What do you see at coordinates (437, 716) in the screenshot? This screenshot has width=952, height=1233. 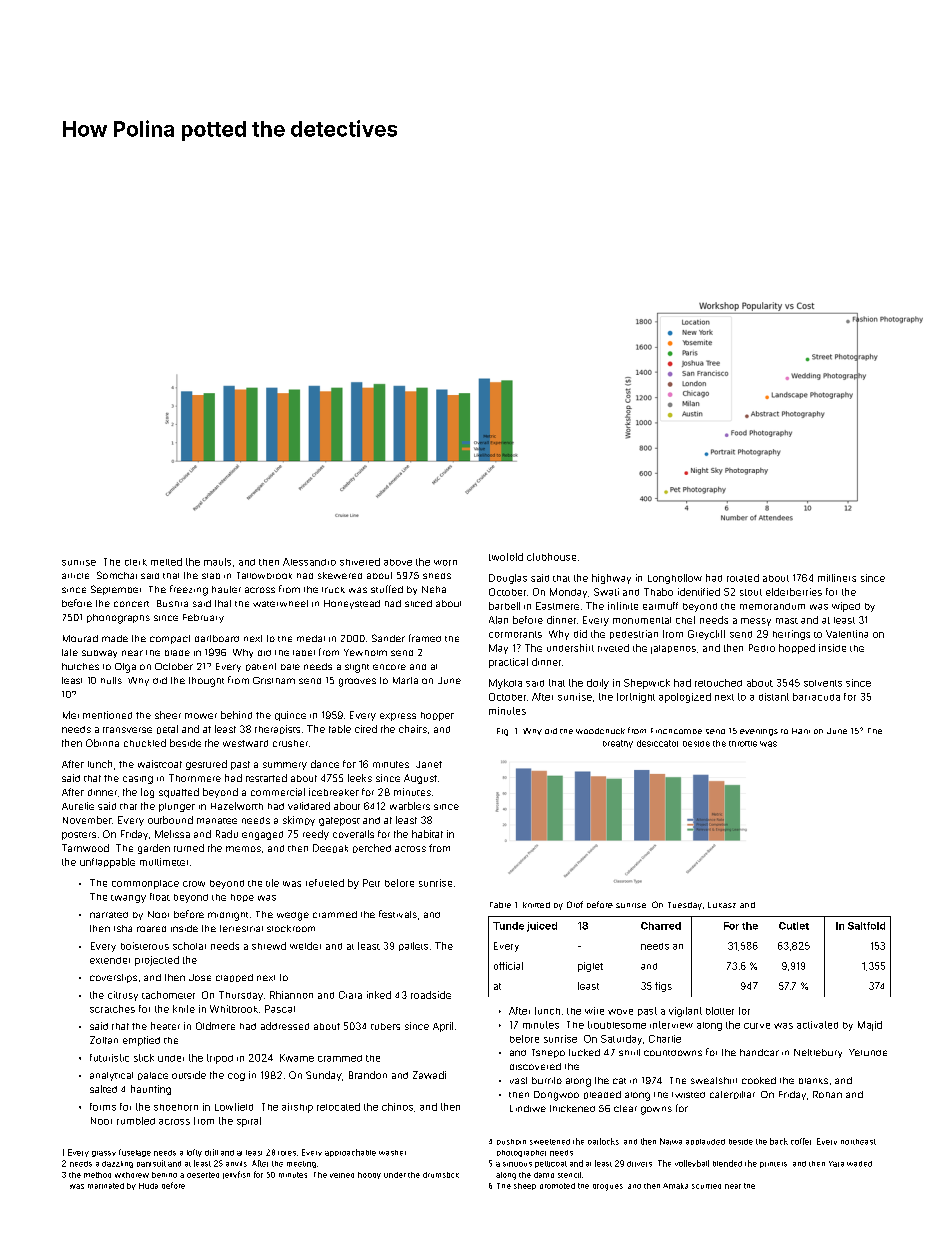 I see `hopper` at bounding box center [437, 716].
